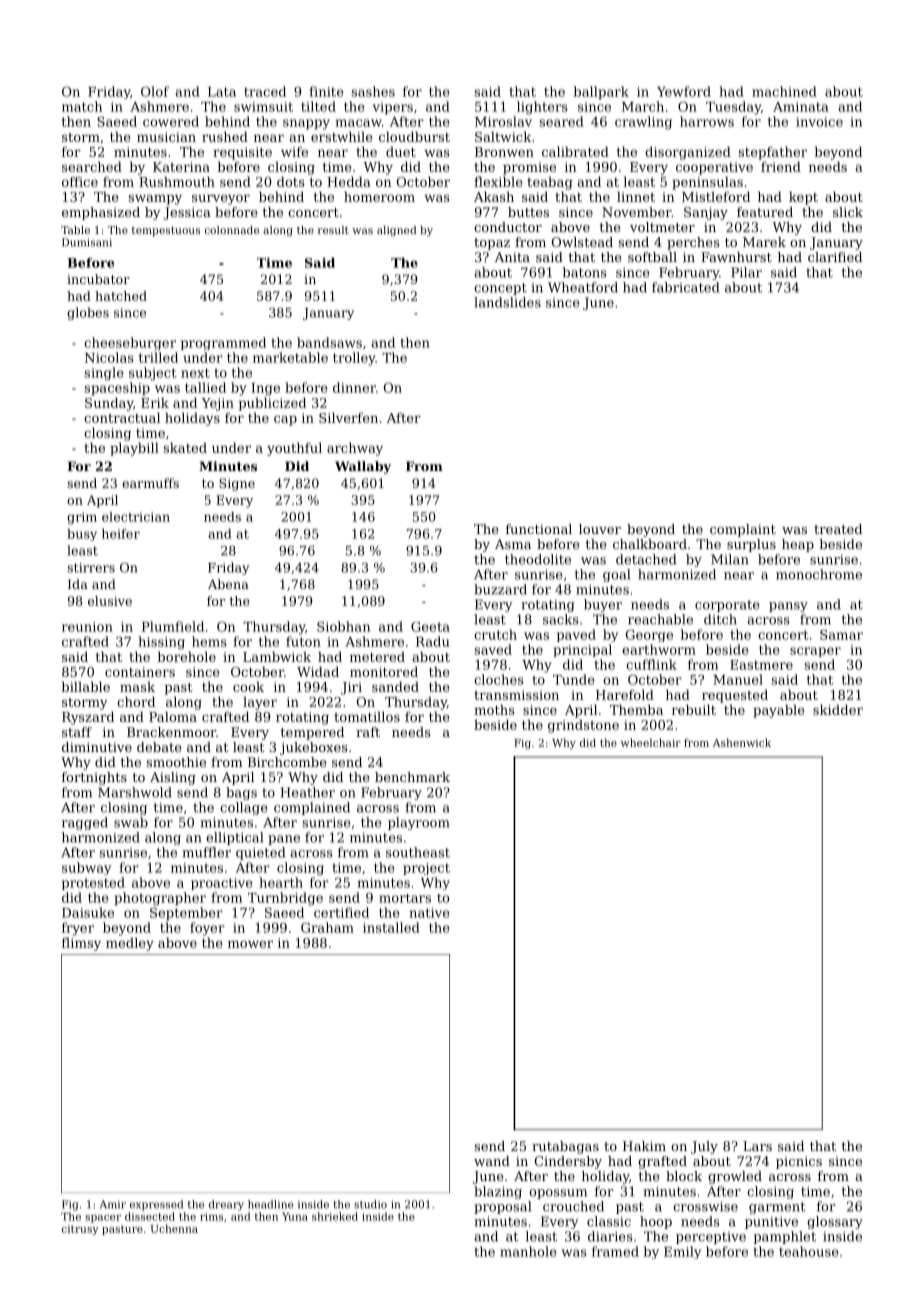  What do you see at coordinates (819, 122) in the screenshot?
I see `invoice` at bounding box center [819, 122].
